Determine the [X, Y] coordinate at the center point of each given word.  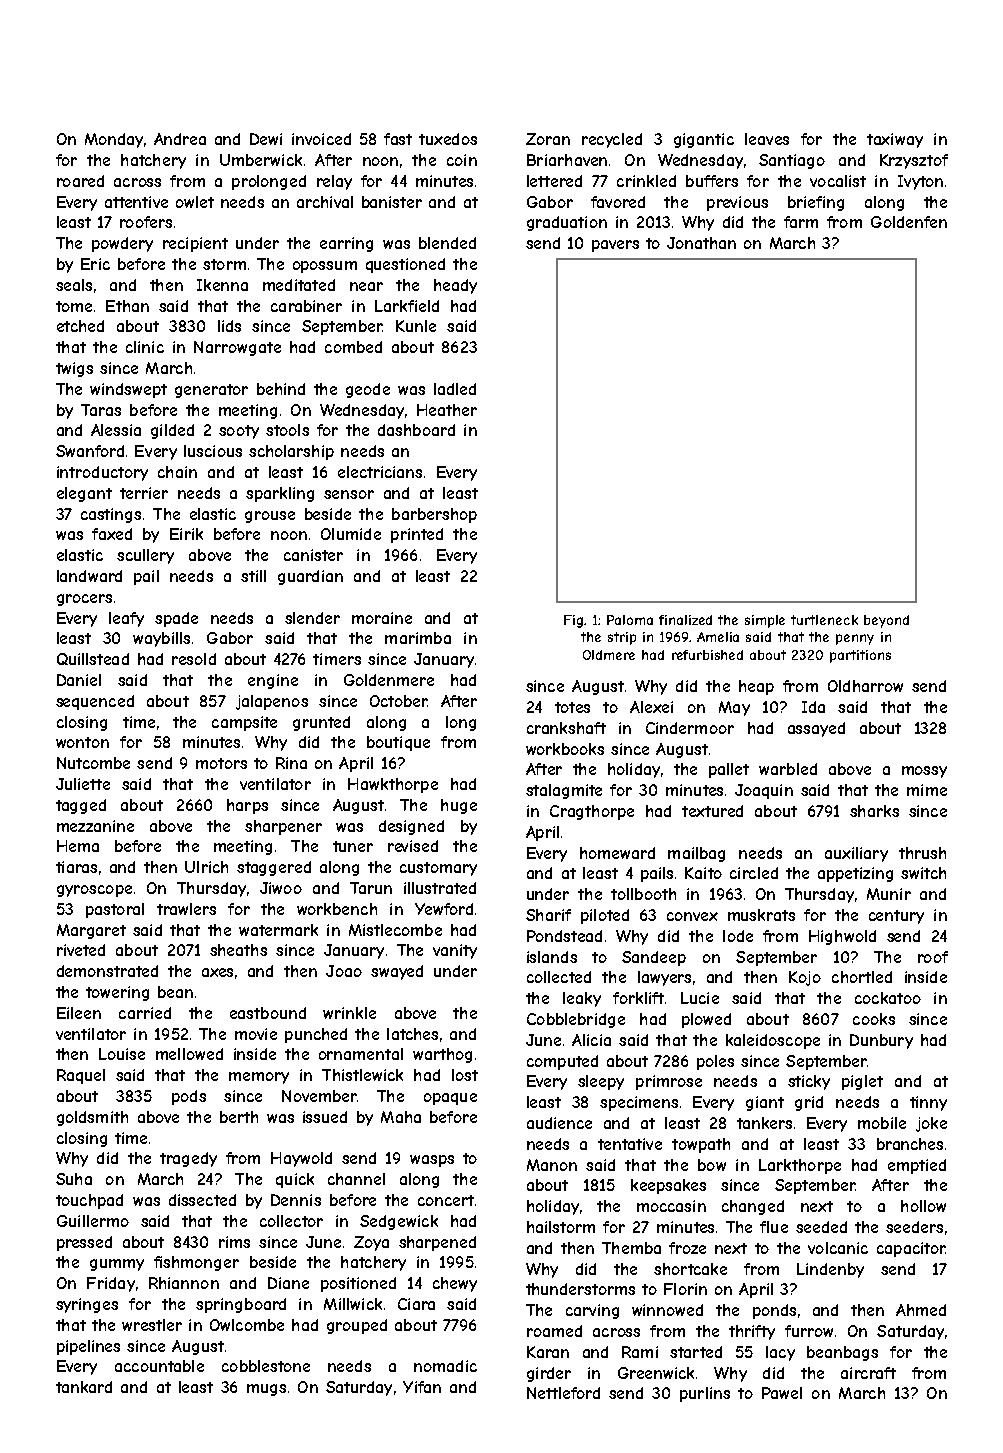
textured [712, 811]
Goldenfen [909, 222]
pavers [615, 246]
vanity [455, 951]
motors [221, 763]
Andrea [180, 139]
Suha [74, 1179]
